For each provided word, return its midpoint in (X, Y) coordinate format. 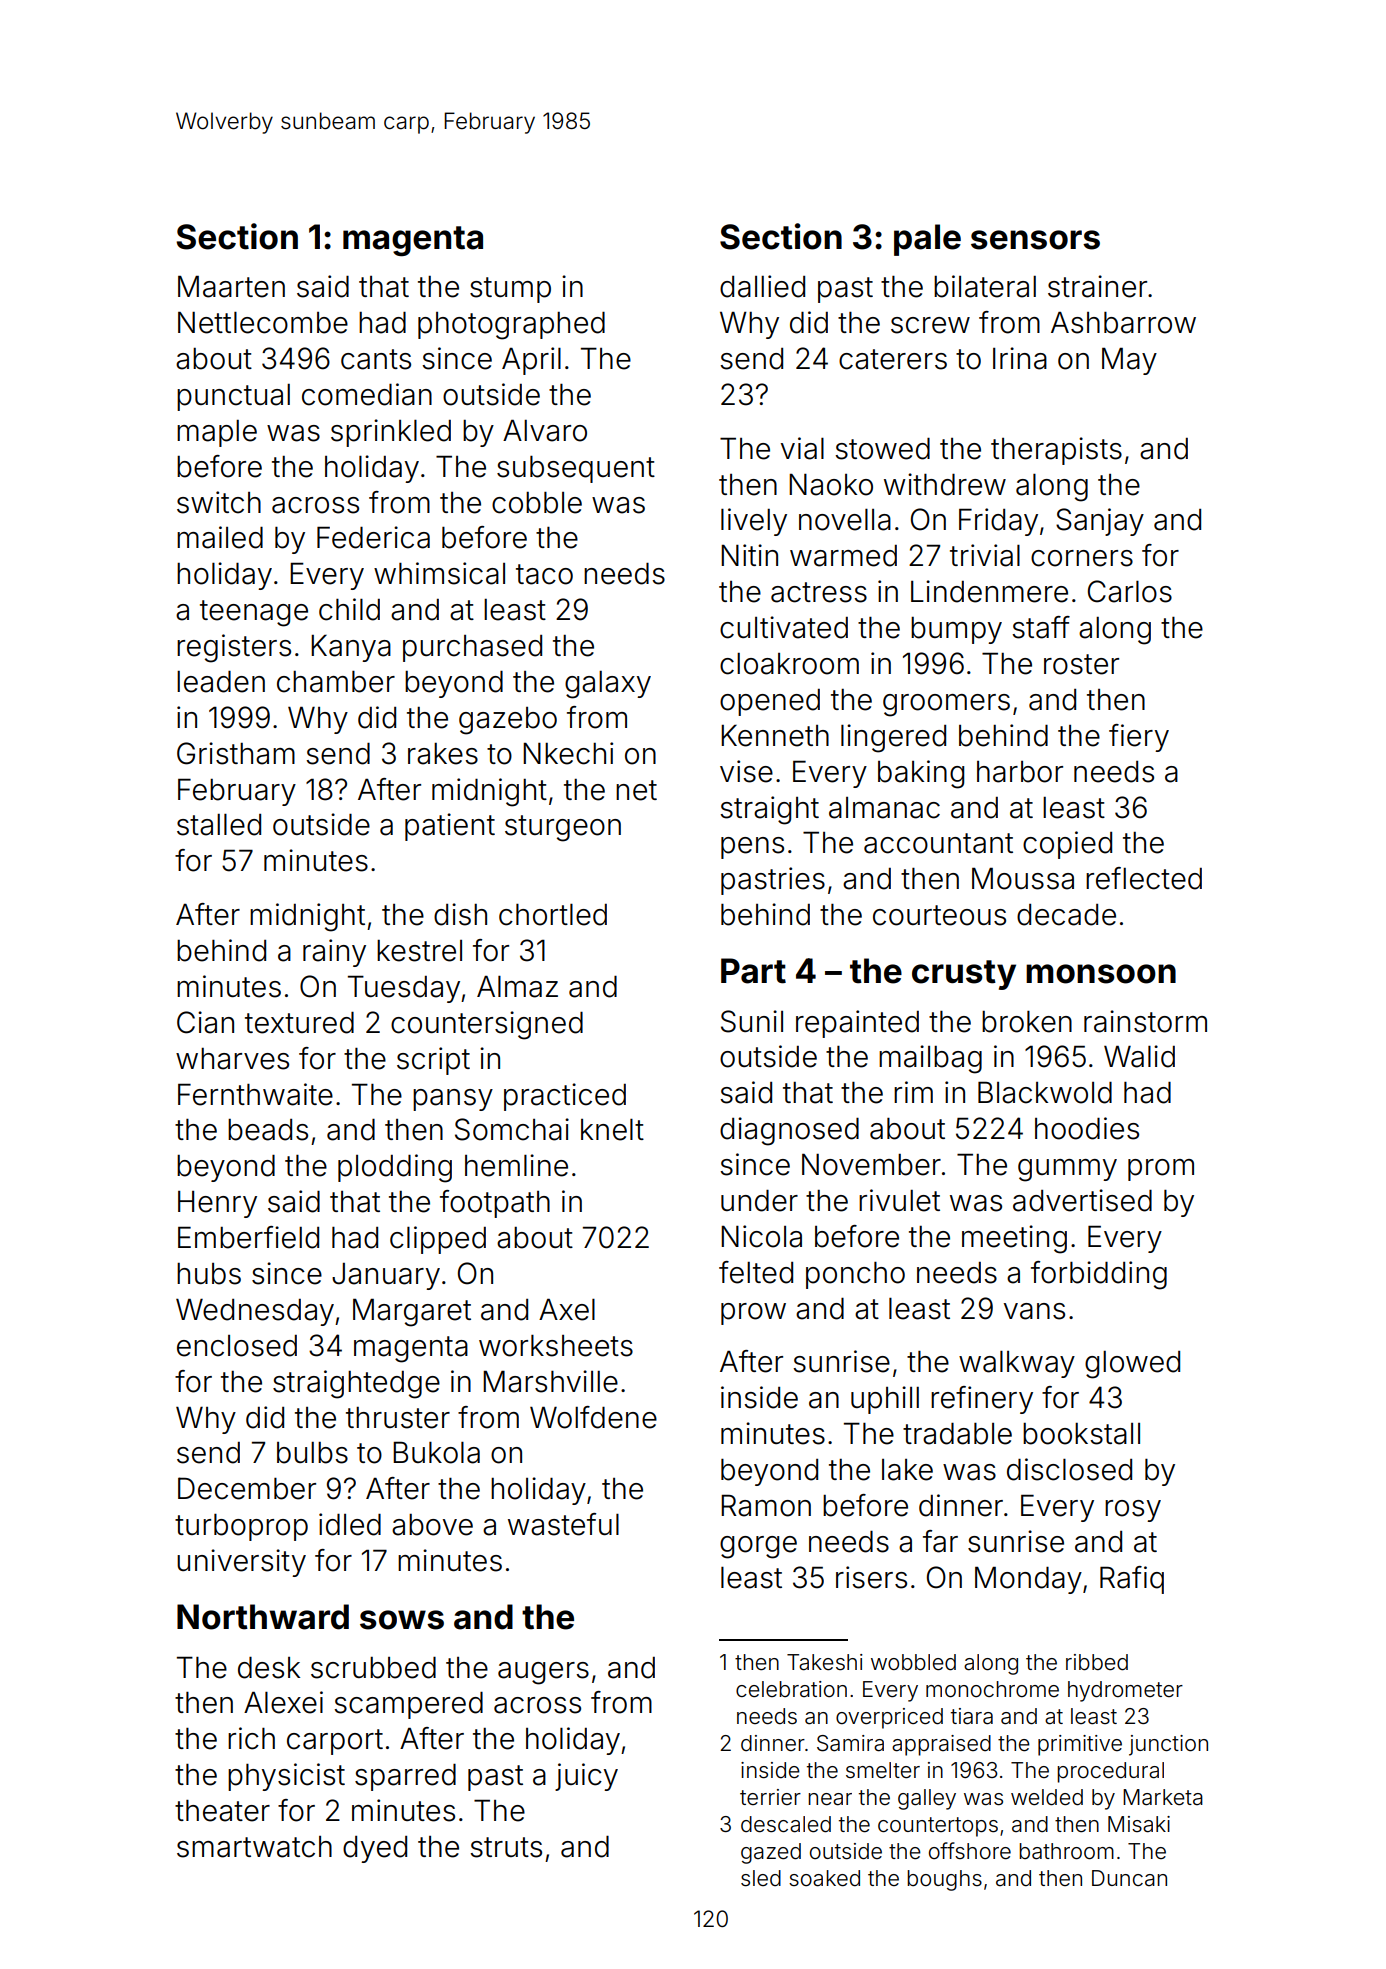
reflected (1144, 878)
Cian (205, 1022)
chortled (553, 915)
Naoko (831, 485)
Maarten (231, 286)
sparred (405, 1777)
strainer (1097, 286)
